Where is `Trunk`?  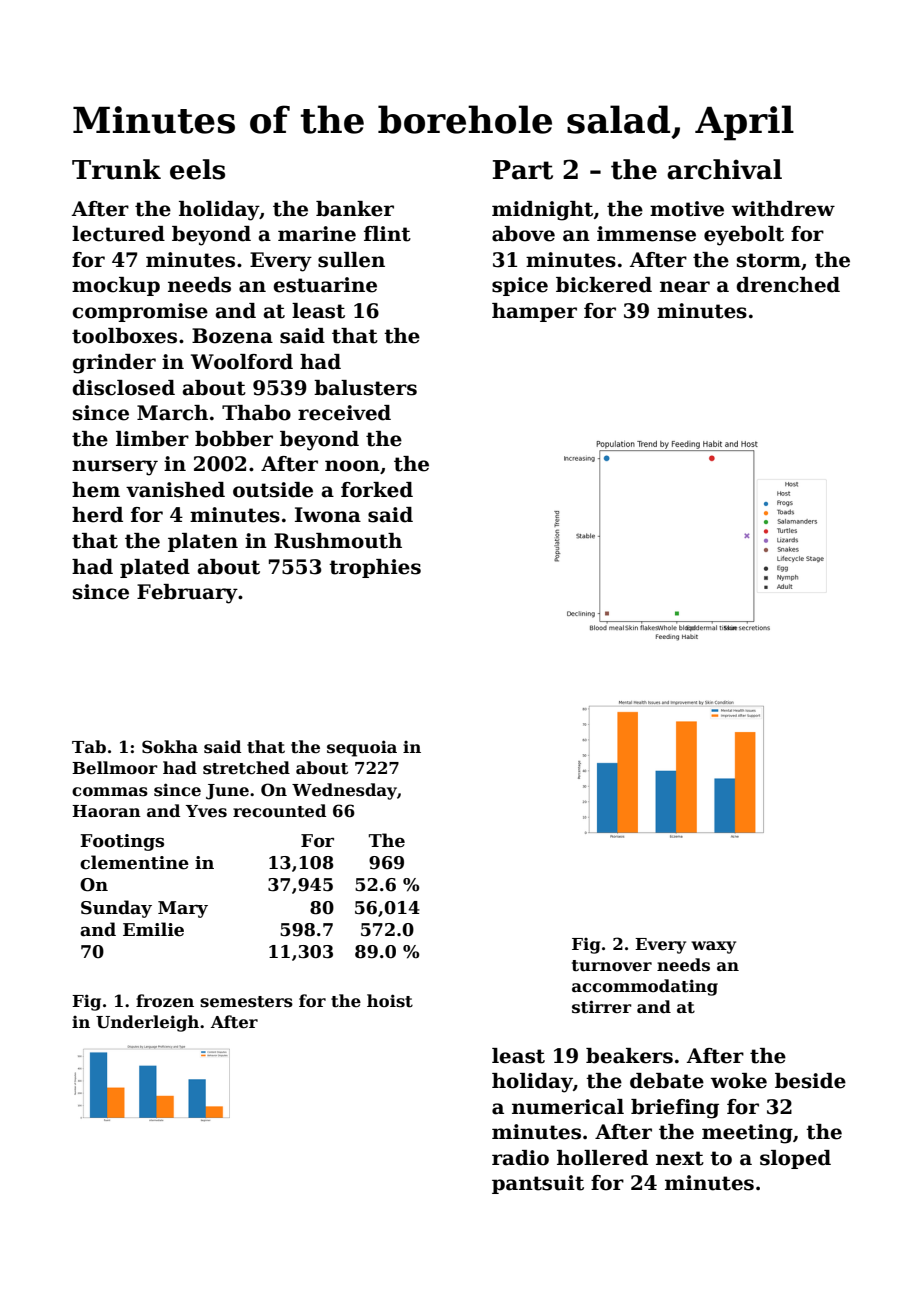
Trunk is located at coordinates (116, 169).
